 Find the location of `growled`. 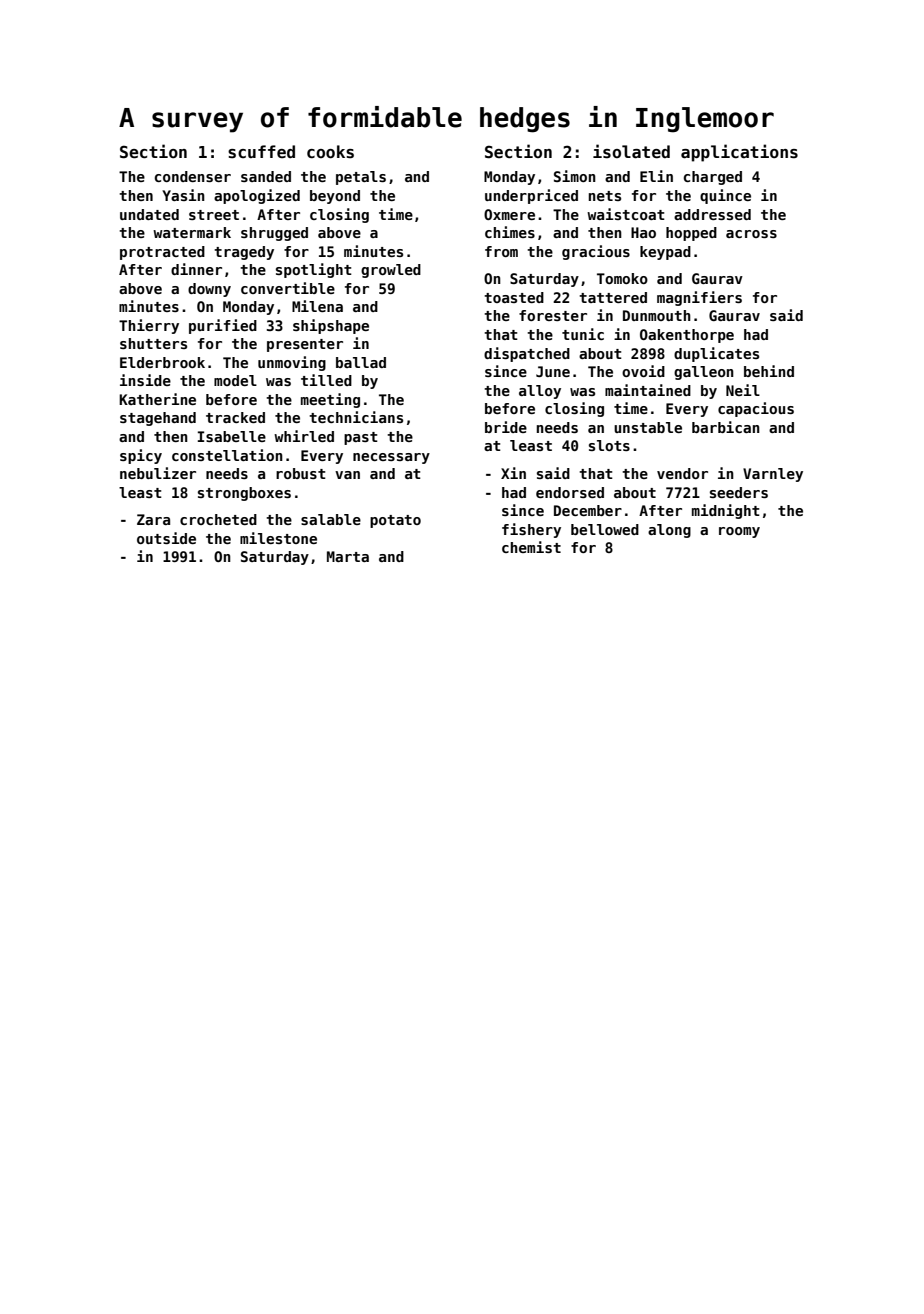

growled is located at coordinates (391, 271).
